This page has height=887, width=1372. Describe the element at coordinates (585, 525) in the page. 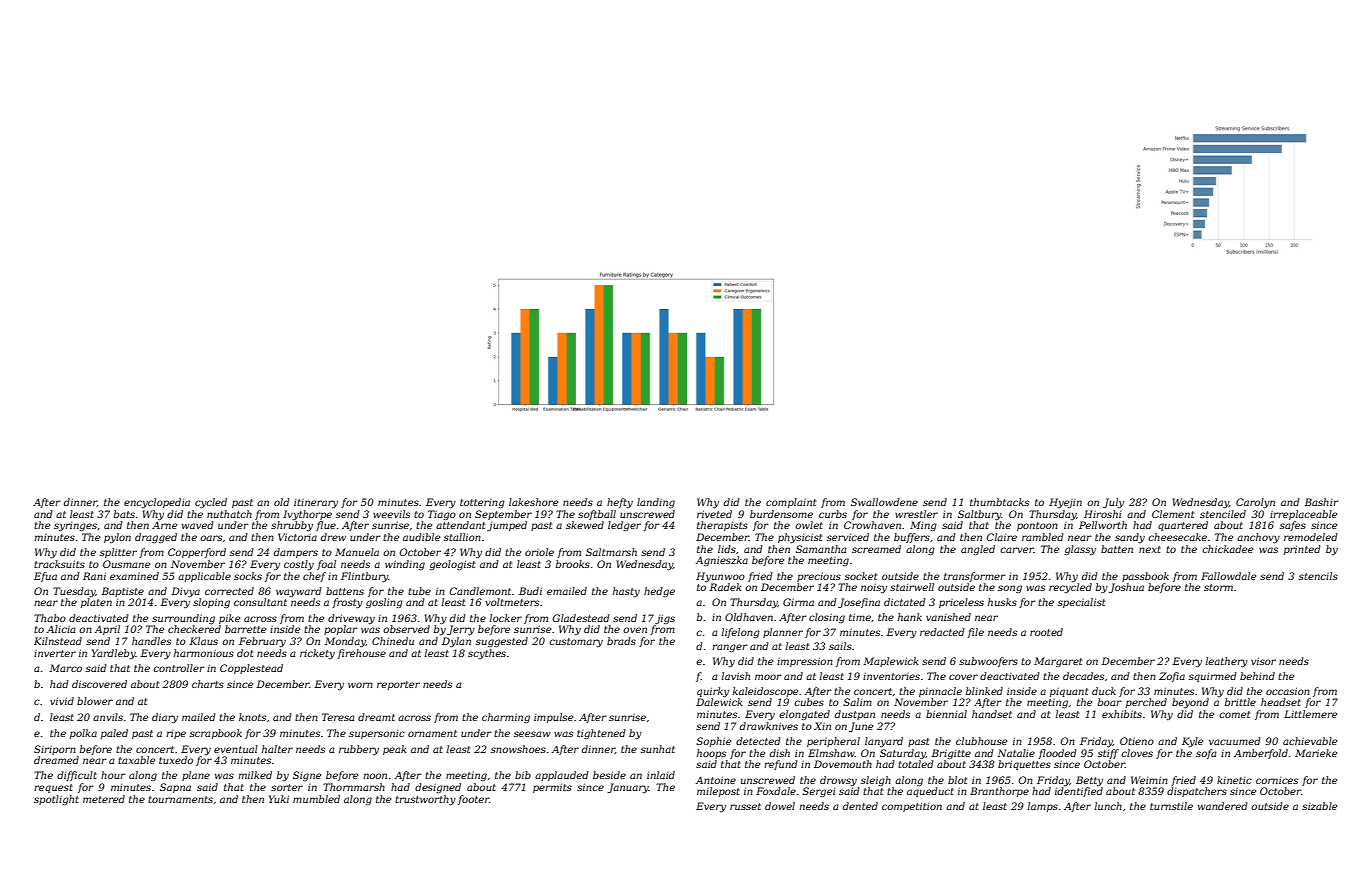

I see `skewed` at that location.
